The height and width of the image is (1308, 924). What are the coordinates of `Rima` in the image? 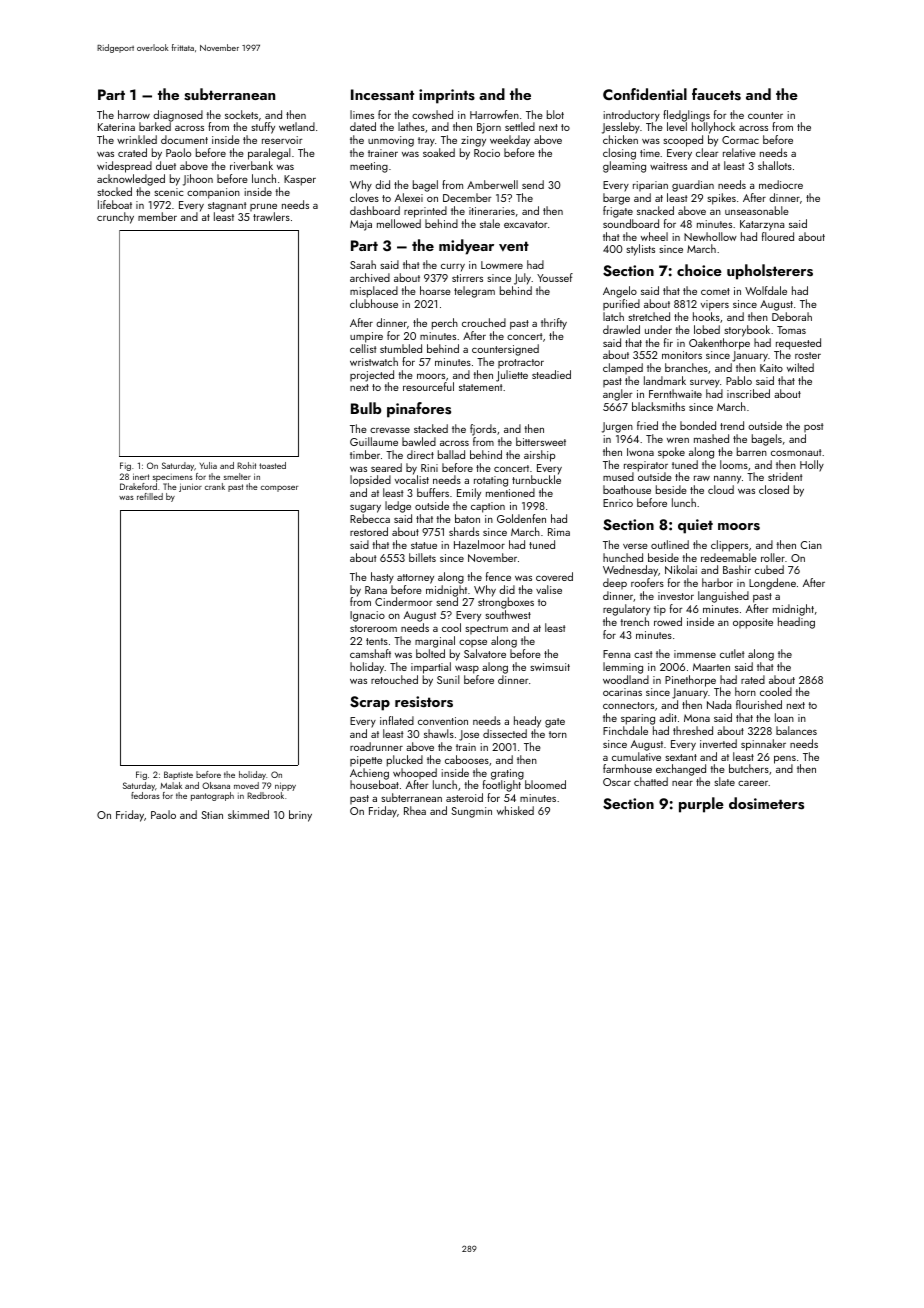 It's located at (559, 532).
